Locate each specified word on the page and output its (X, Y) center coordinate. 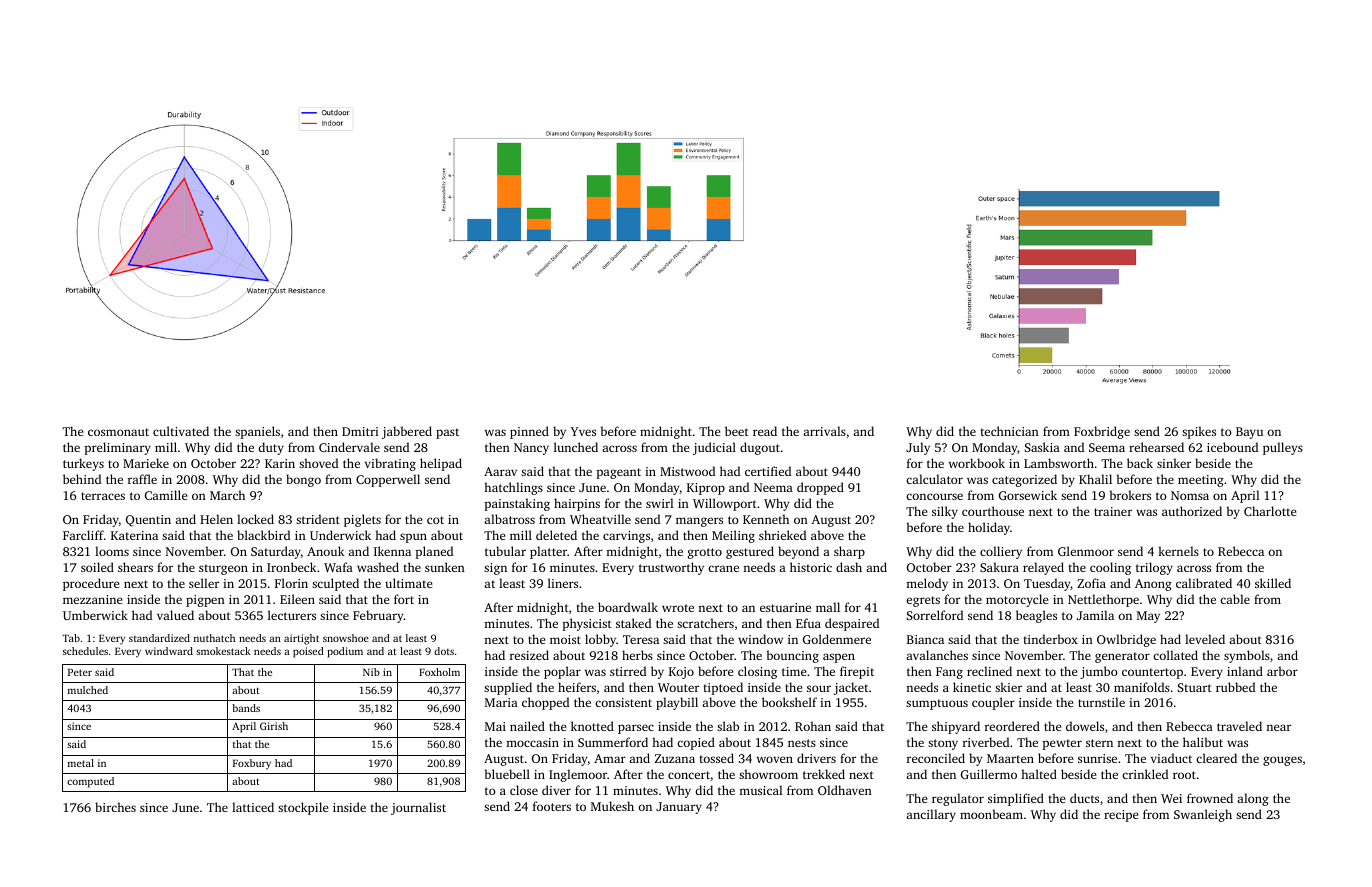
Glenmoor (1086, 551)
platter (548, 552)
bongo (303, 480)
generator (1122, 657)
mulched (88, 690)
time (794, 671)
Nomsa (1190, 495)
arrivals (824, 431)
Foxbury (252, 764)
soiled (97, 567)
